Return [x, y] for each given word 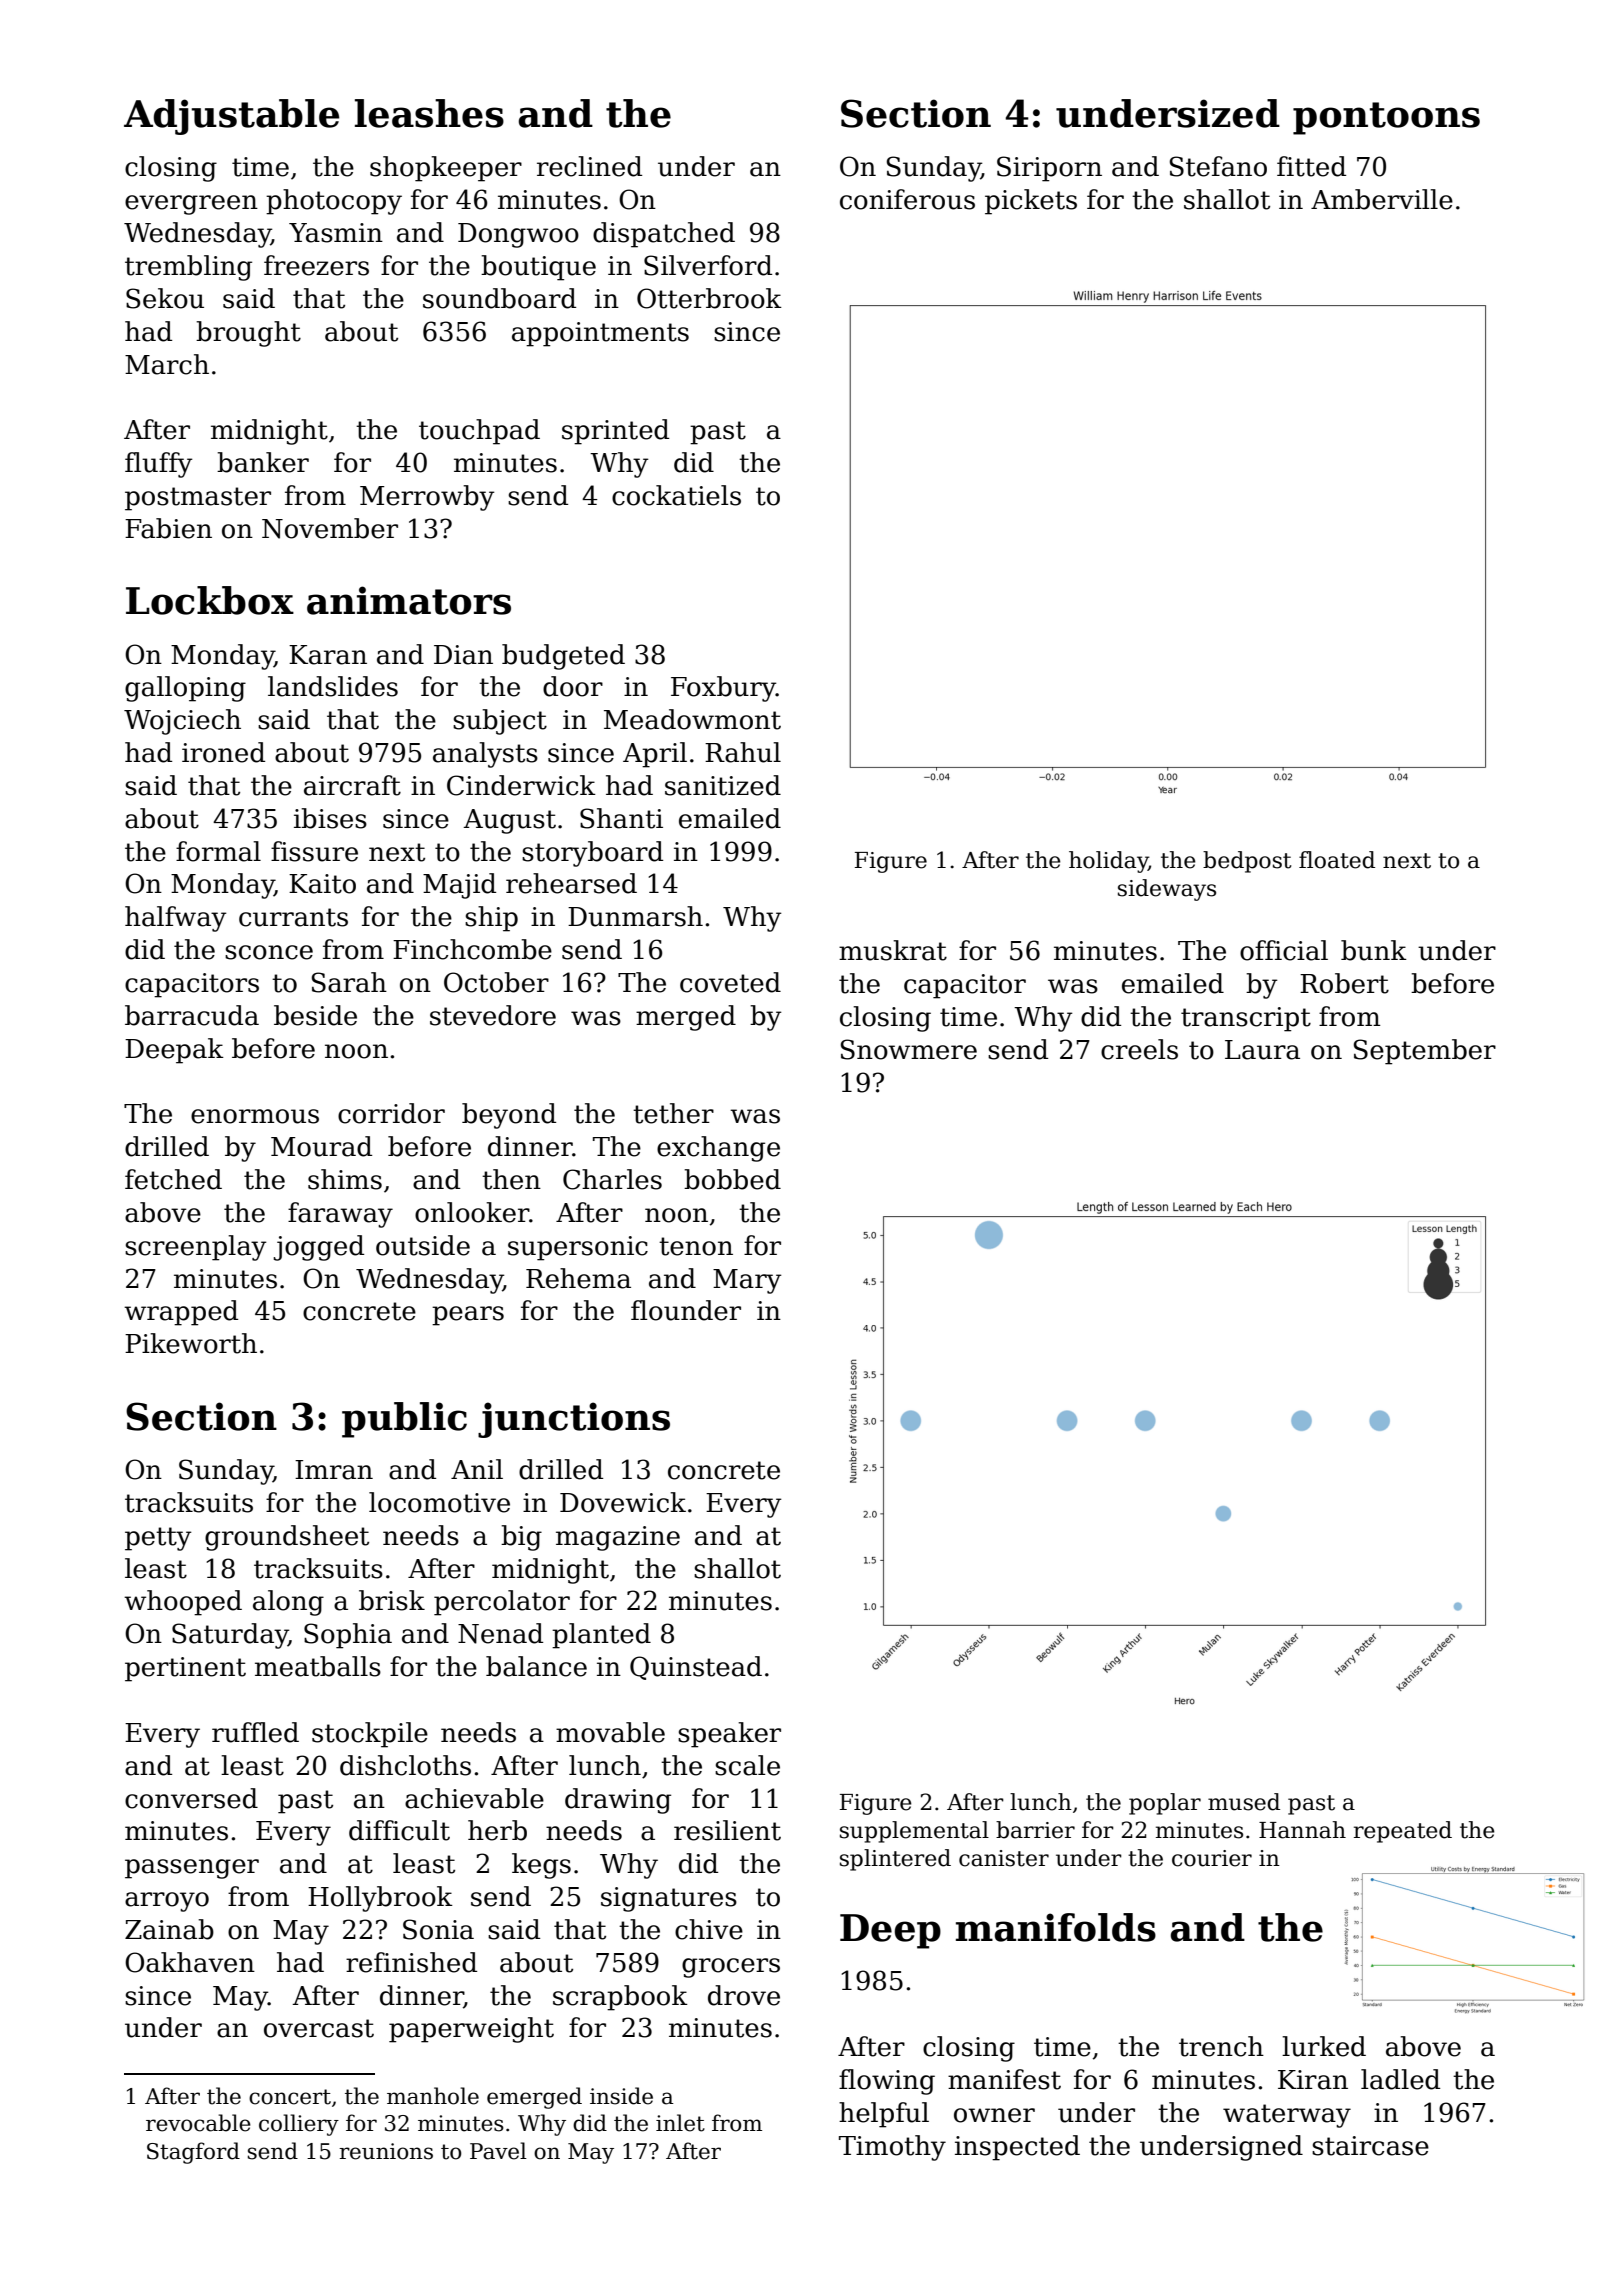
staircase [1370, 2146]
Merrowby [427, 498]
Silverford [708, 265]
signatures [669, 1899]
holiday [1108, 862]
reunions [386, 2151]
